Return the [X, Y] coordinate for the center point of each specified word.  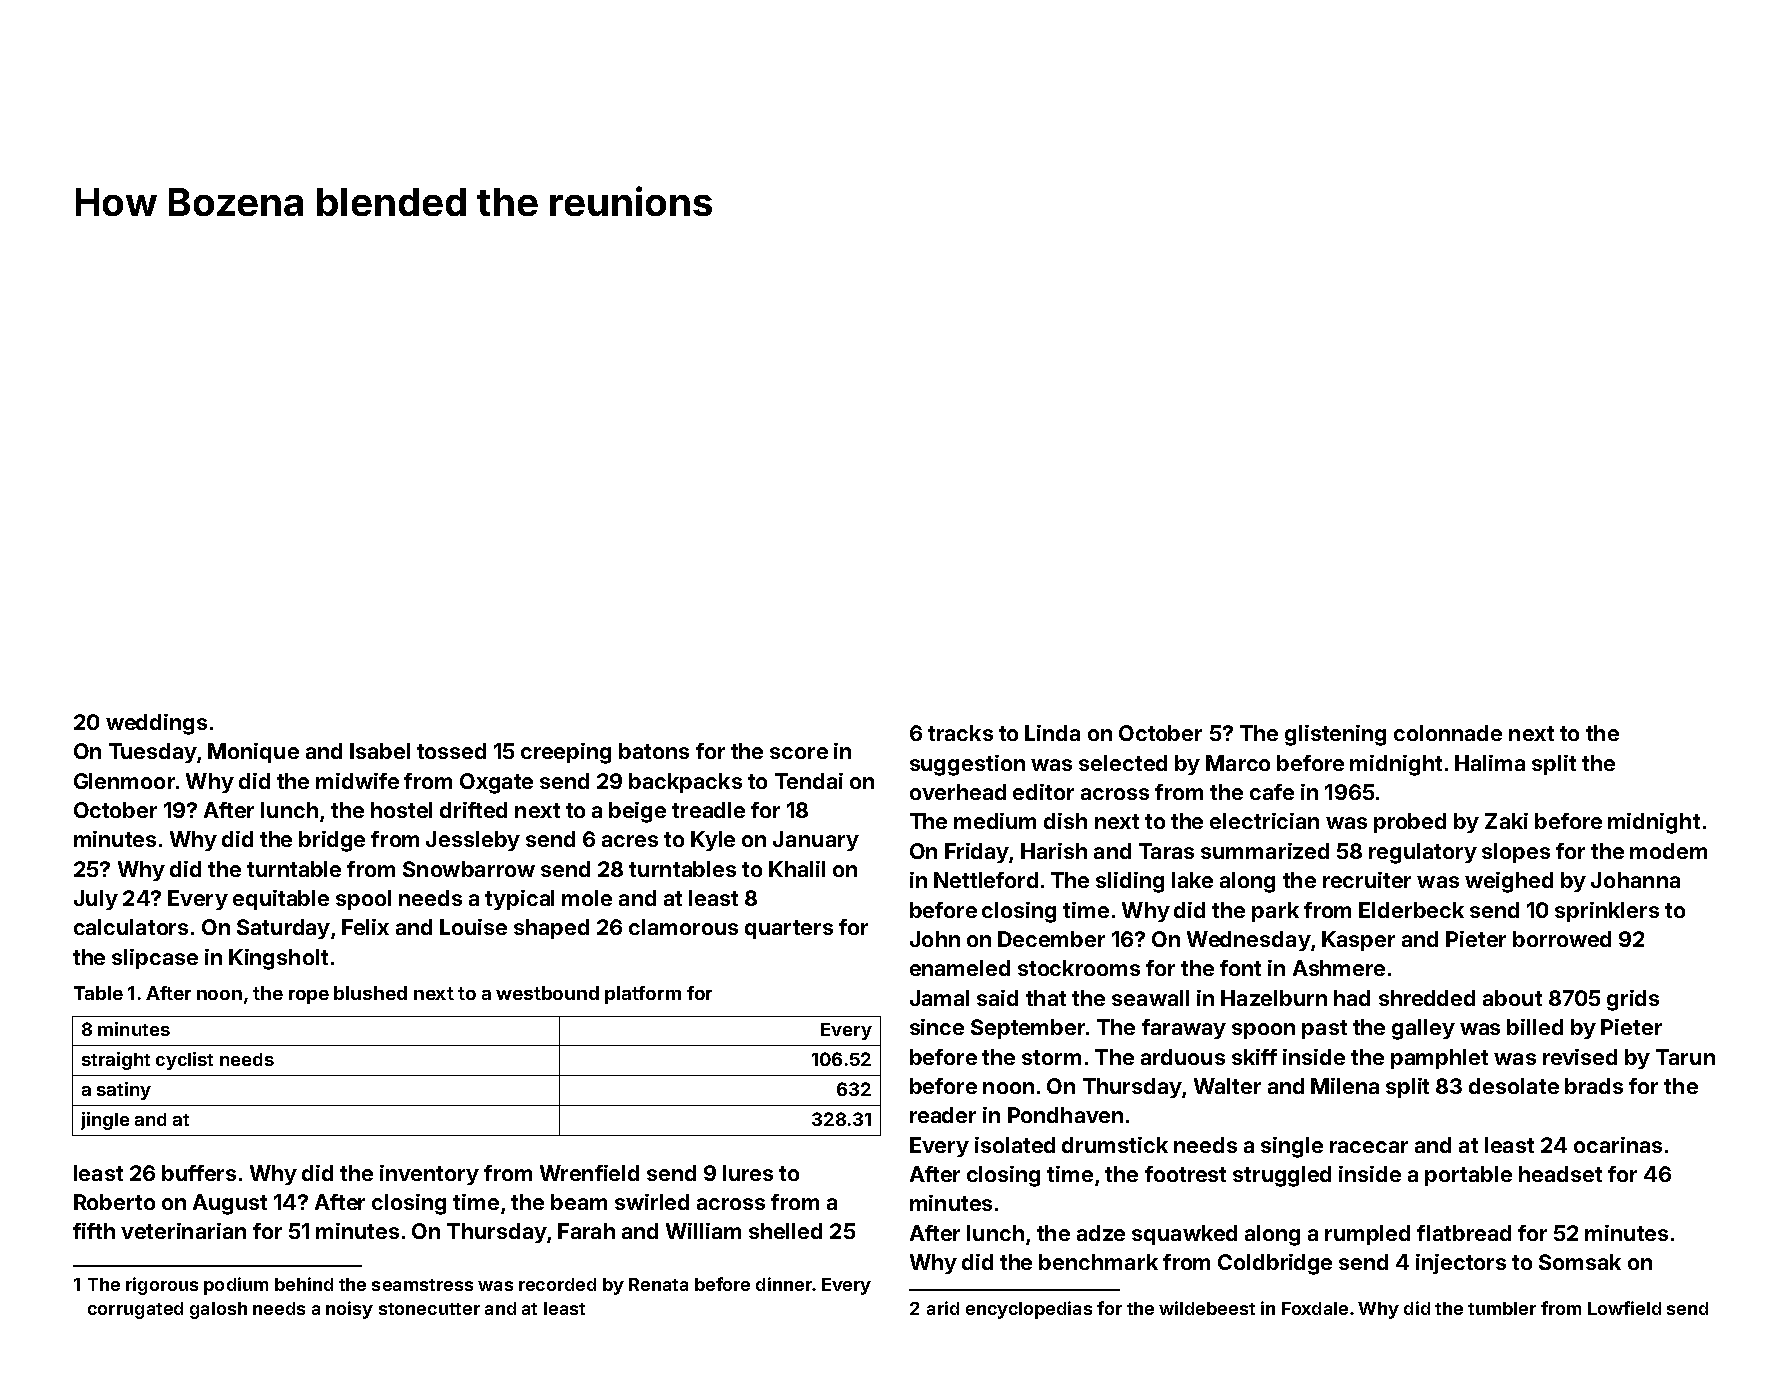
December [1051, 939]
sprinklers [1607, 912]
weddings [156, 724]
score [799, 753]
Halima [1490, 763]
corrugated [135, 1310]
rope [309, 997]
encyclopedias [1029, 1310]
